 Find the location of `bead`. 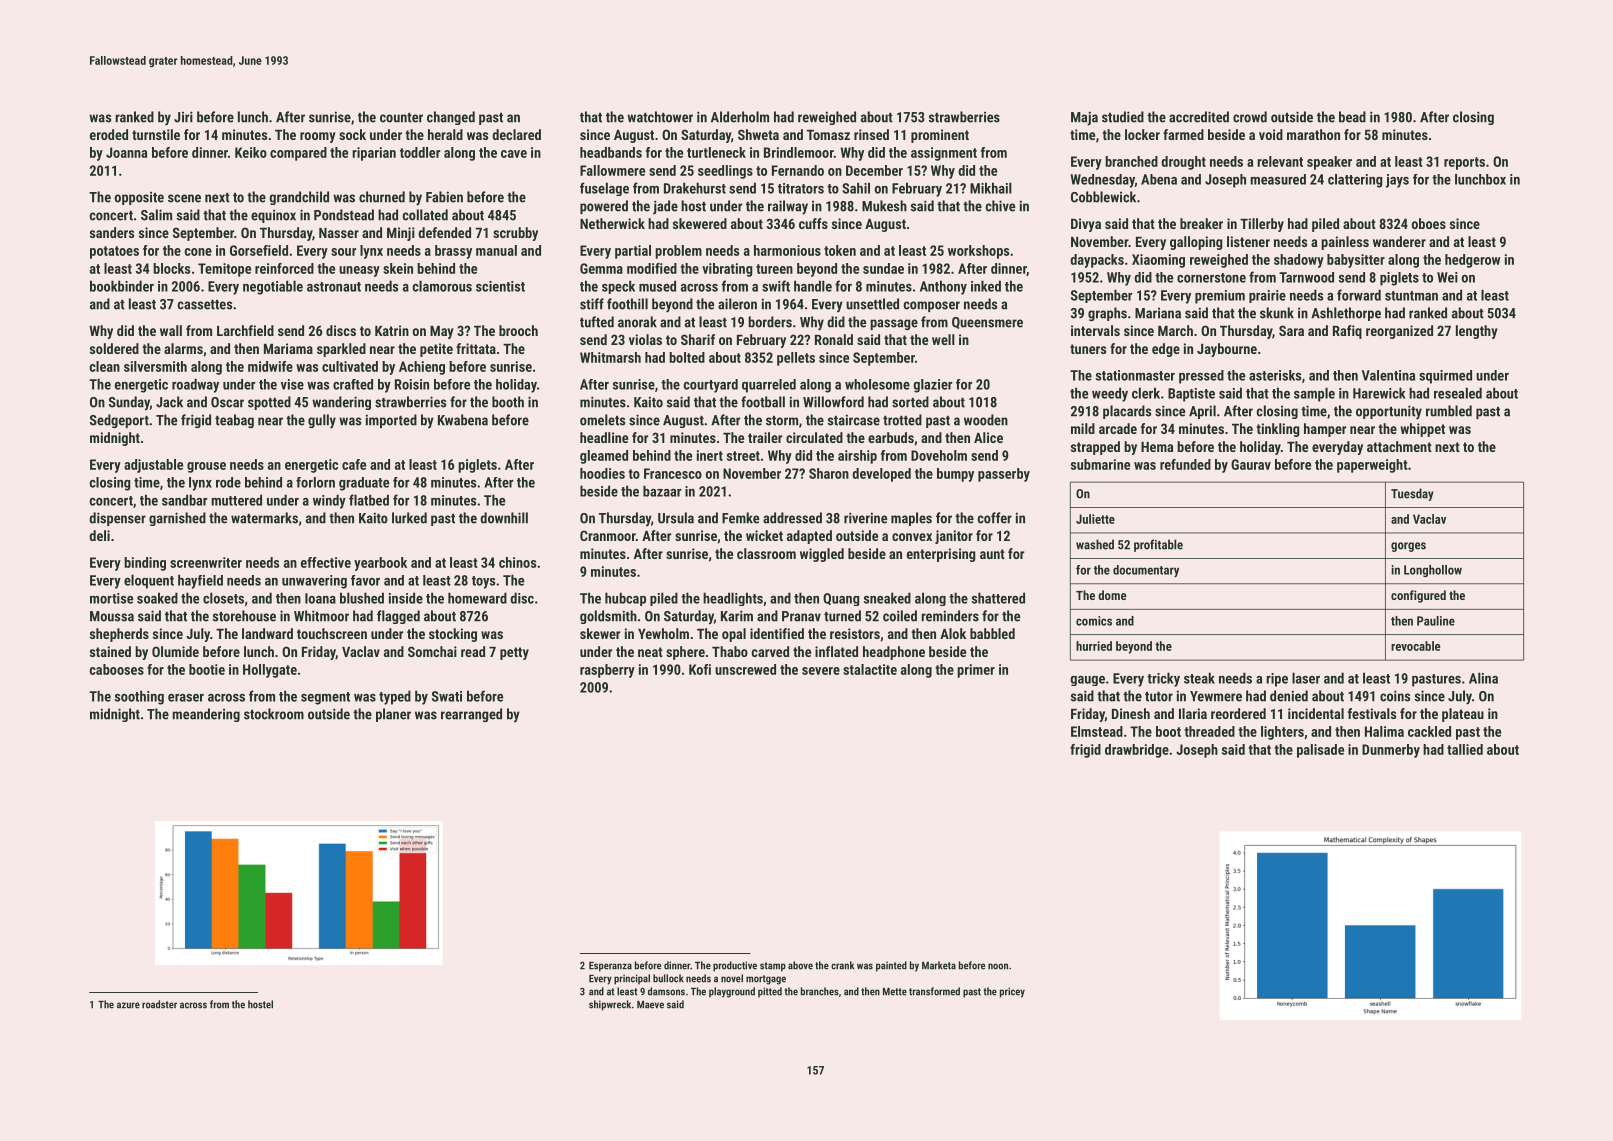

bead is located at coordinates (1352, 117).
